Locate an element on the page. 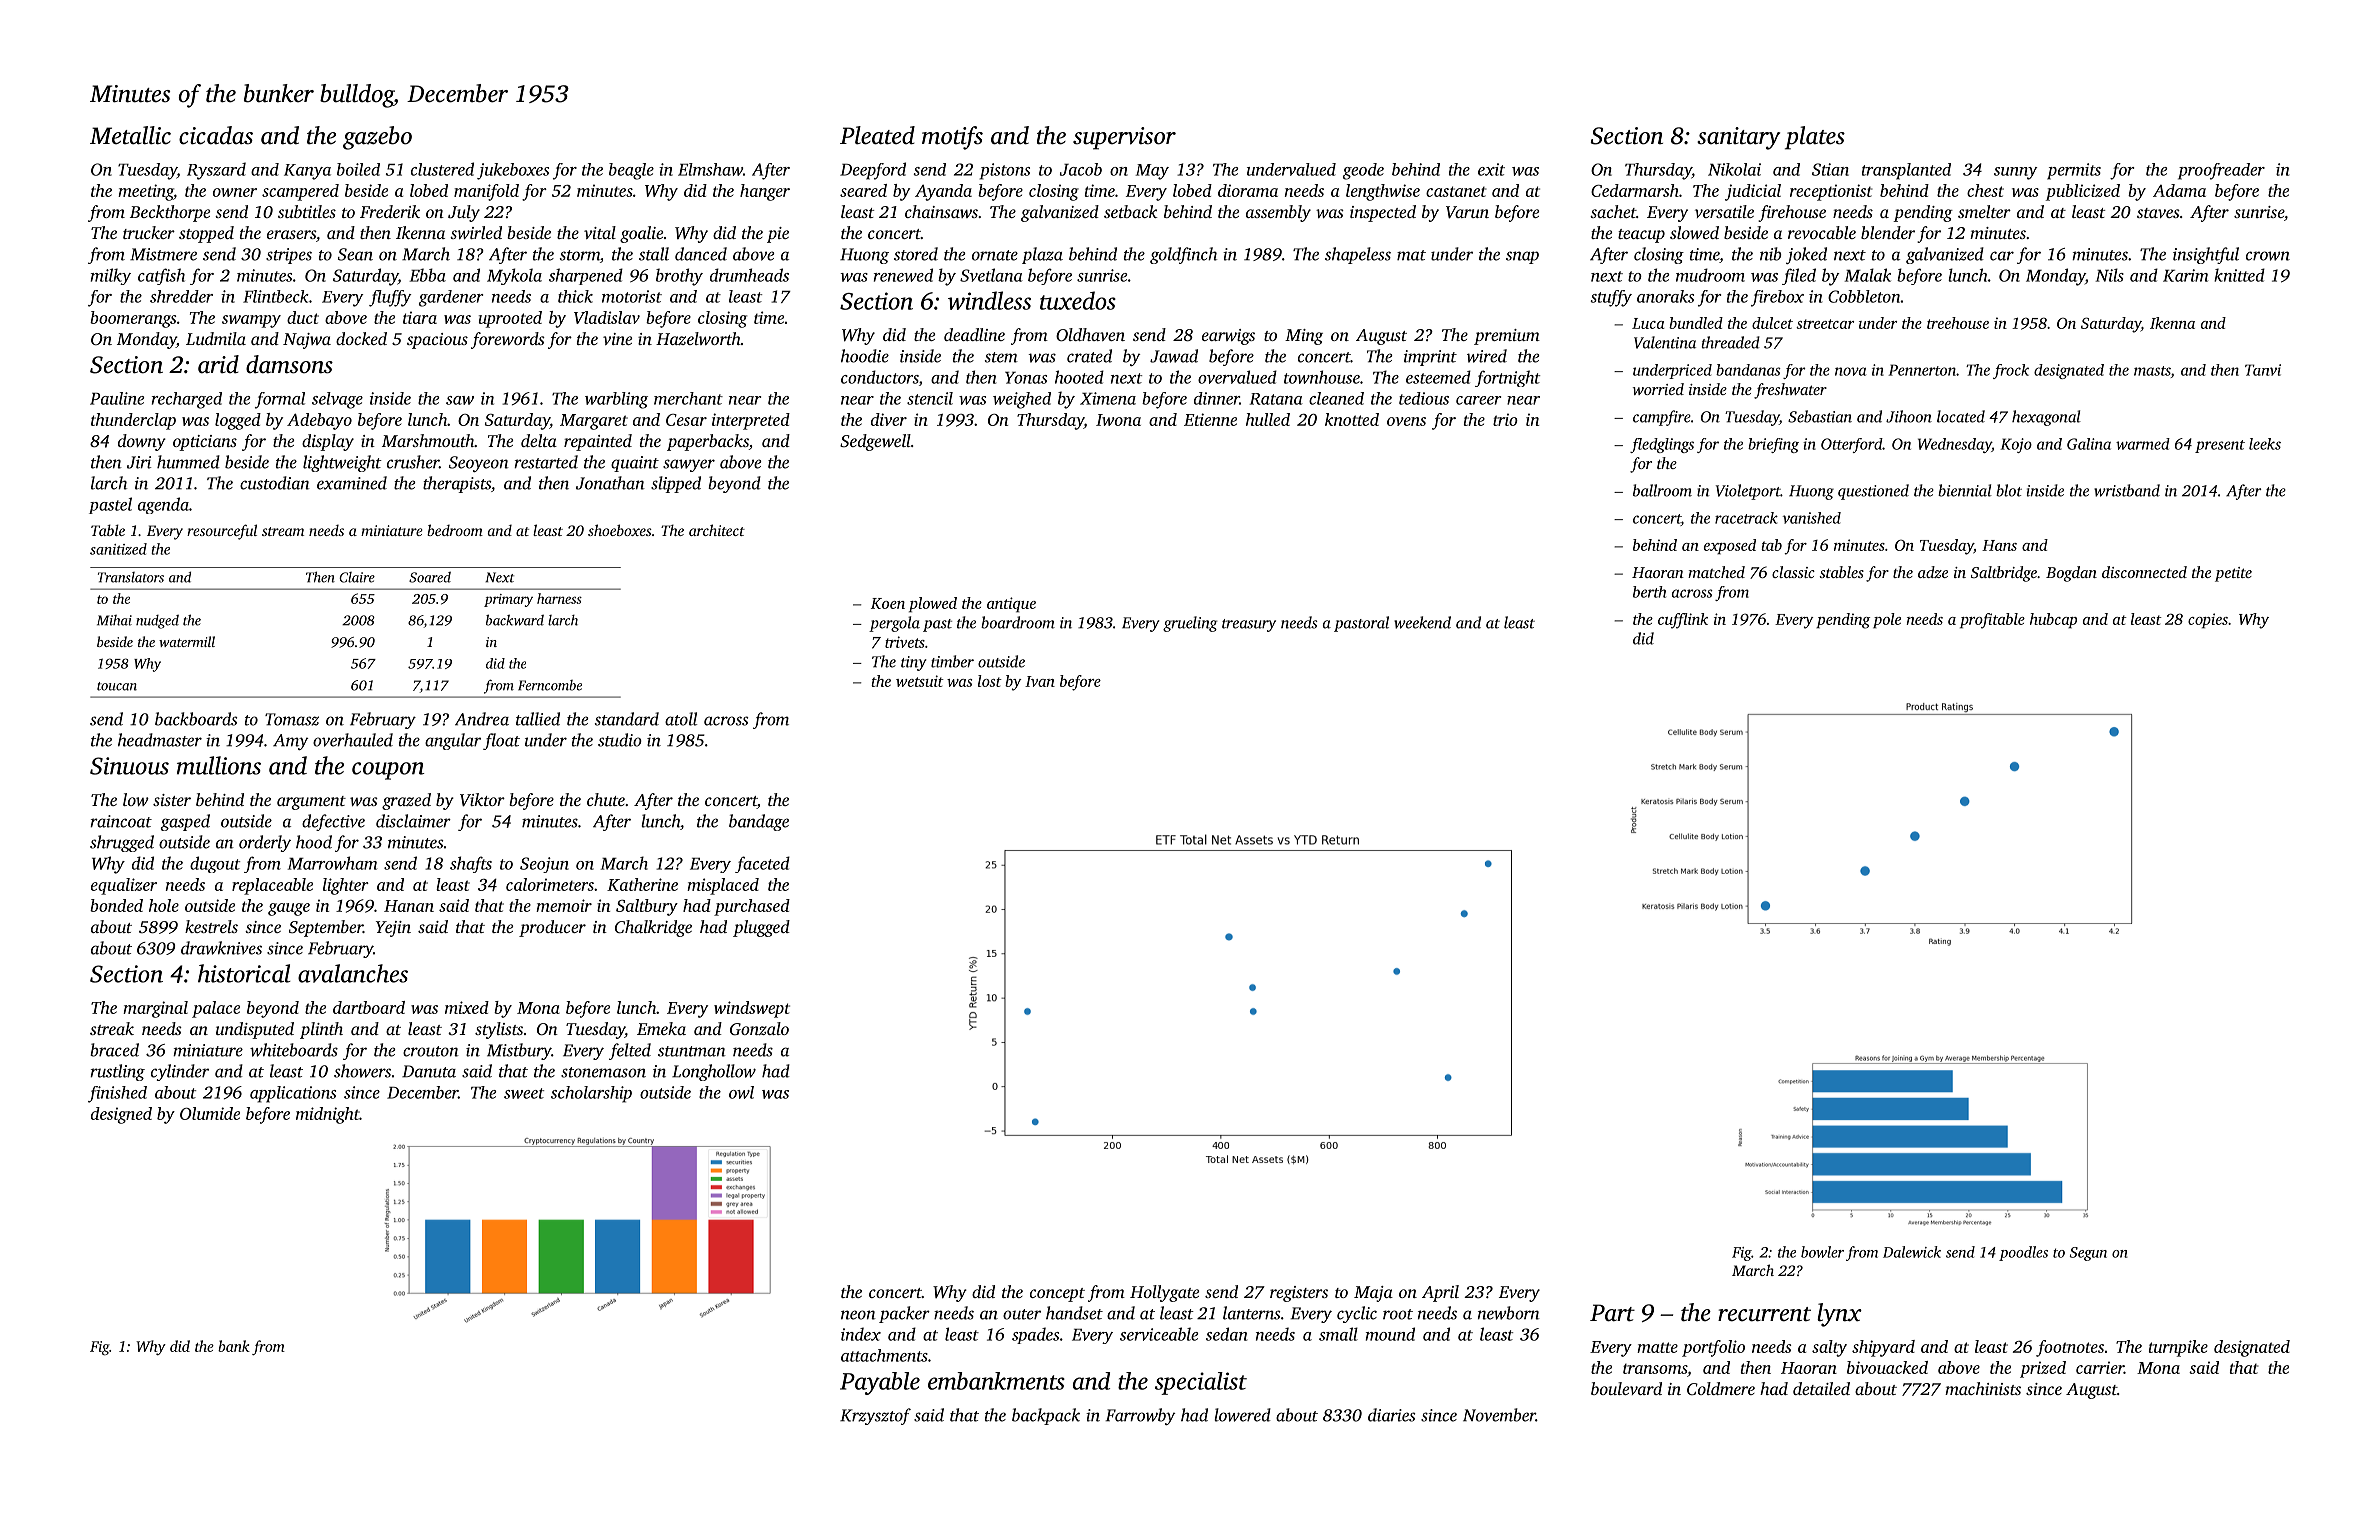 This page has height=1540, width=2380. Etienne is located at coordinates (1210, 419).
